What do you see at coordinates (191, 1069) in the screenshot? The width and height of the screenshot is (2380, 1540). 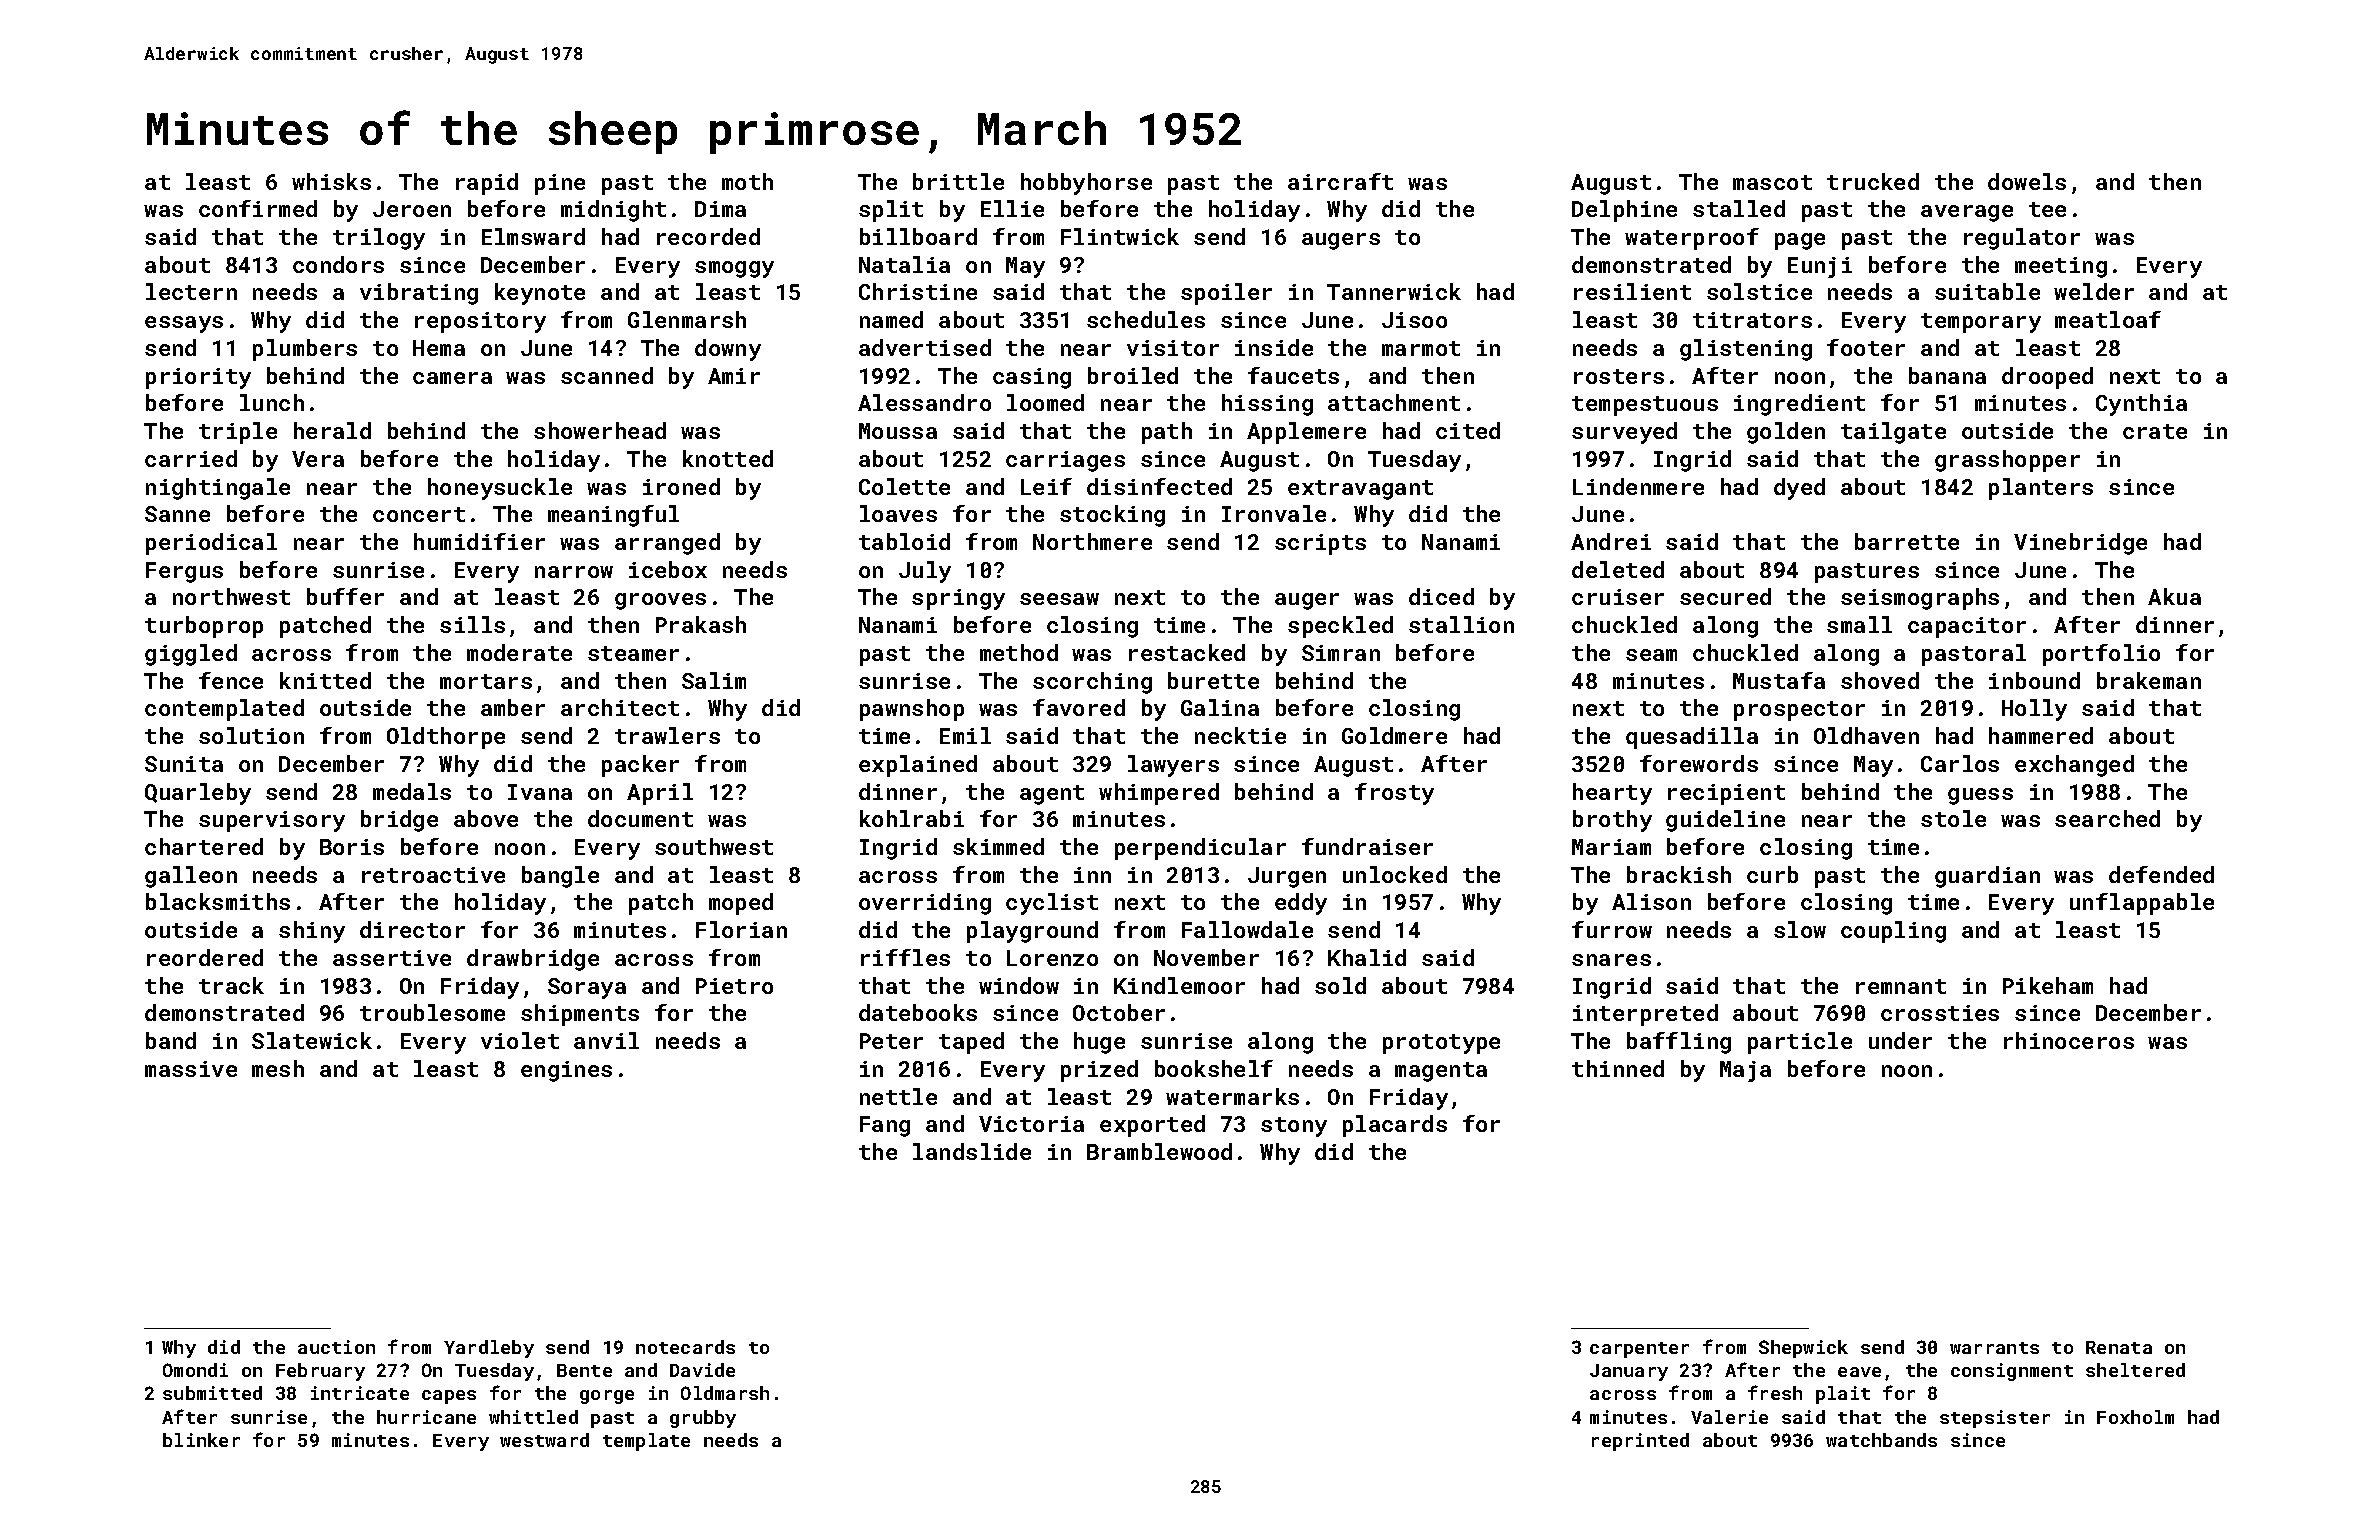 I see `massive` at bounding box center [191, 1069].
